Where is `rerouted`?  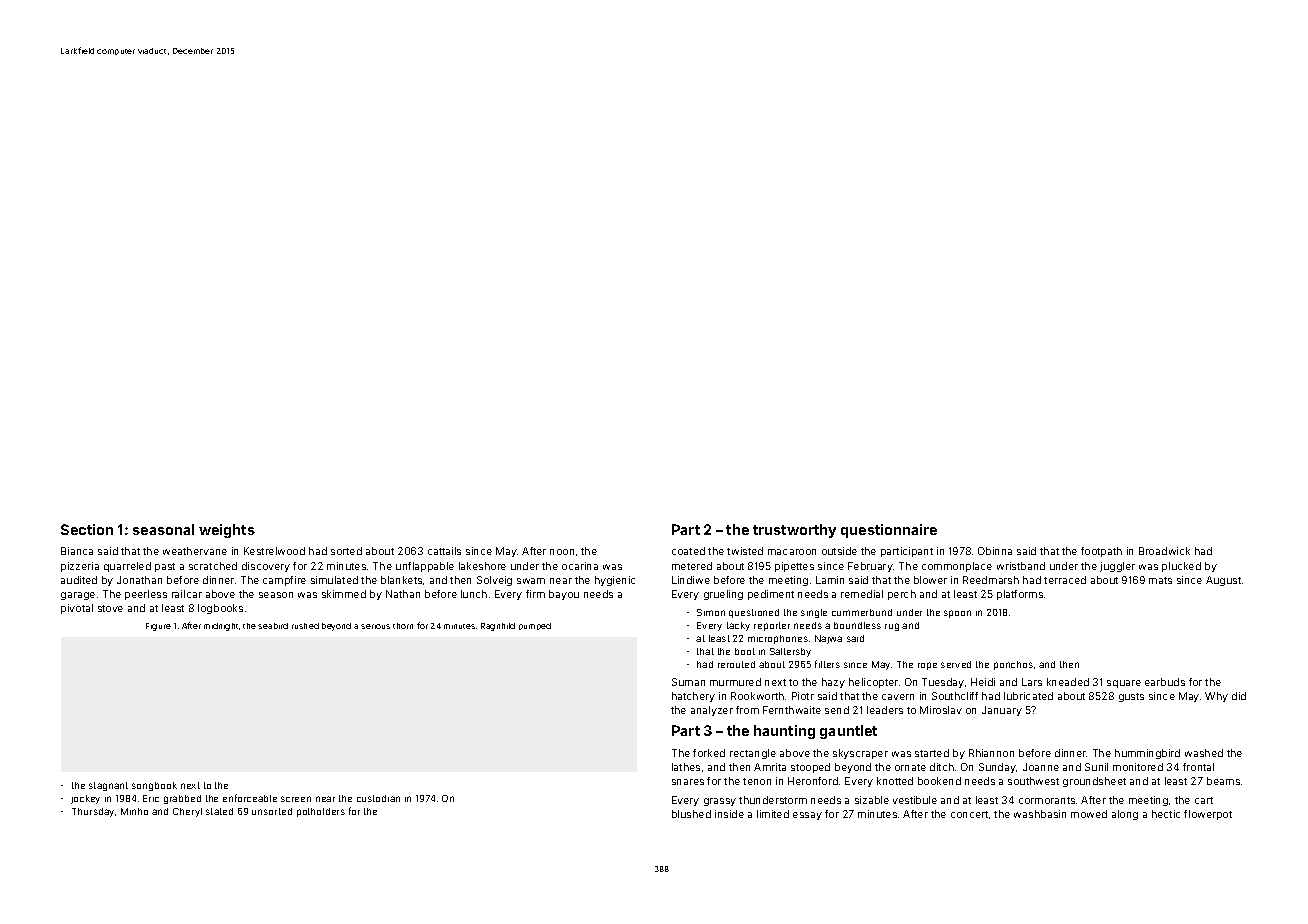
rerouted is located at coordinates (736, 664).
